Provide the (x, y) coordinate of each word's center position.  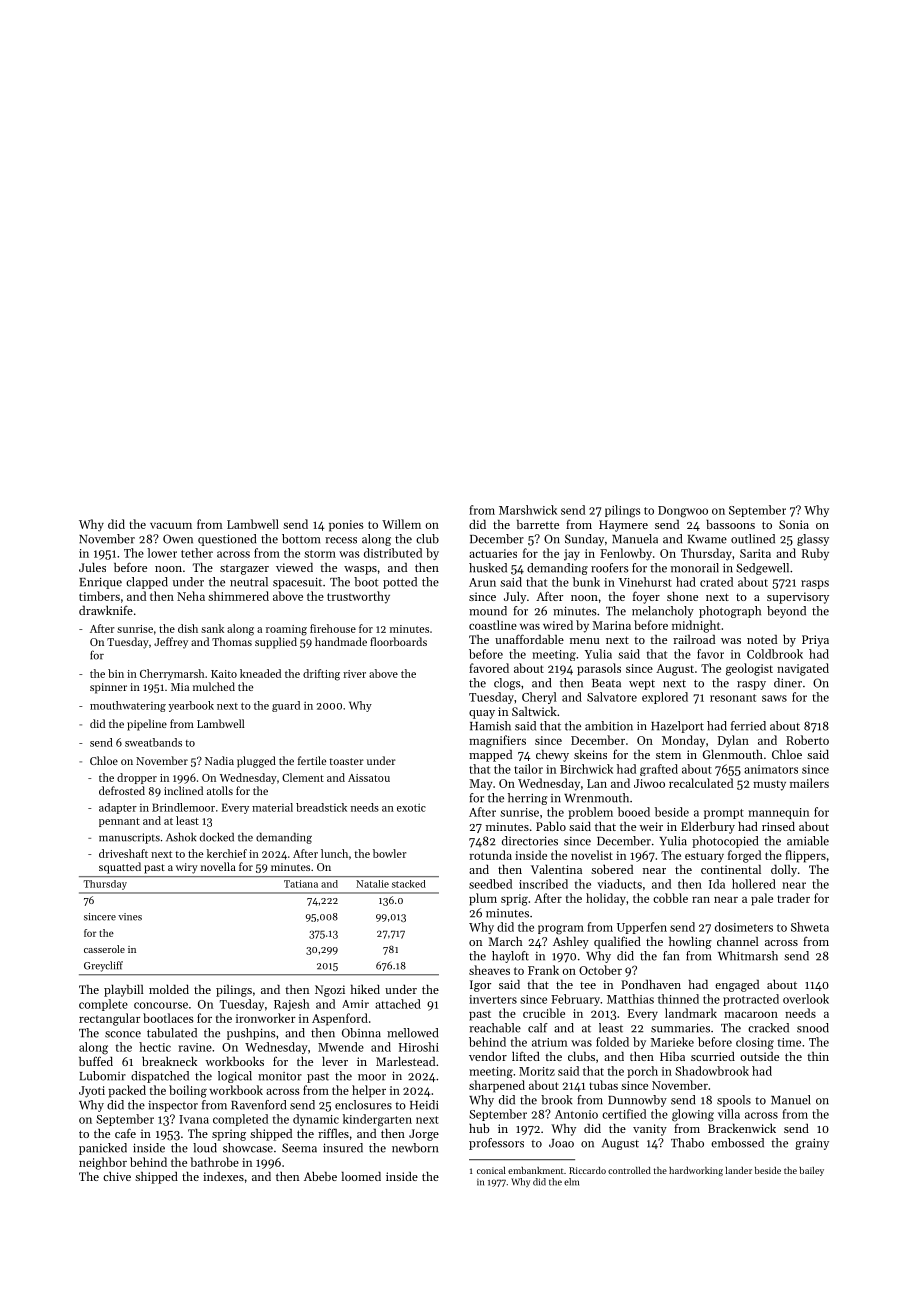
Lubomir (103, 1076)
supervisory (798, 598)
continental (731, 869)
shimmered (238, 596)
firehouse (333, 628)
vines (130, 917)
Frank (543, 970)
